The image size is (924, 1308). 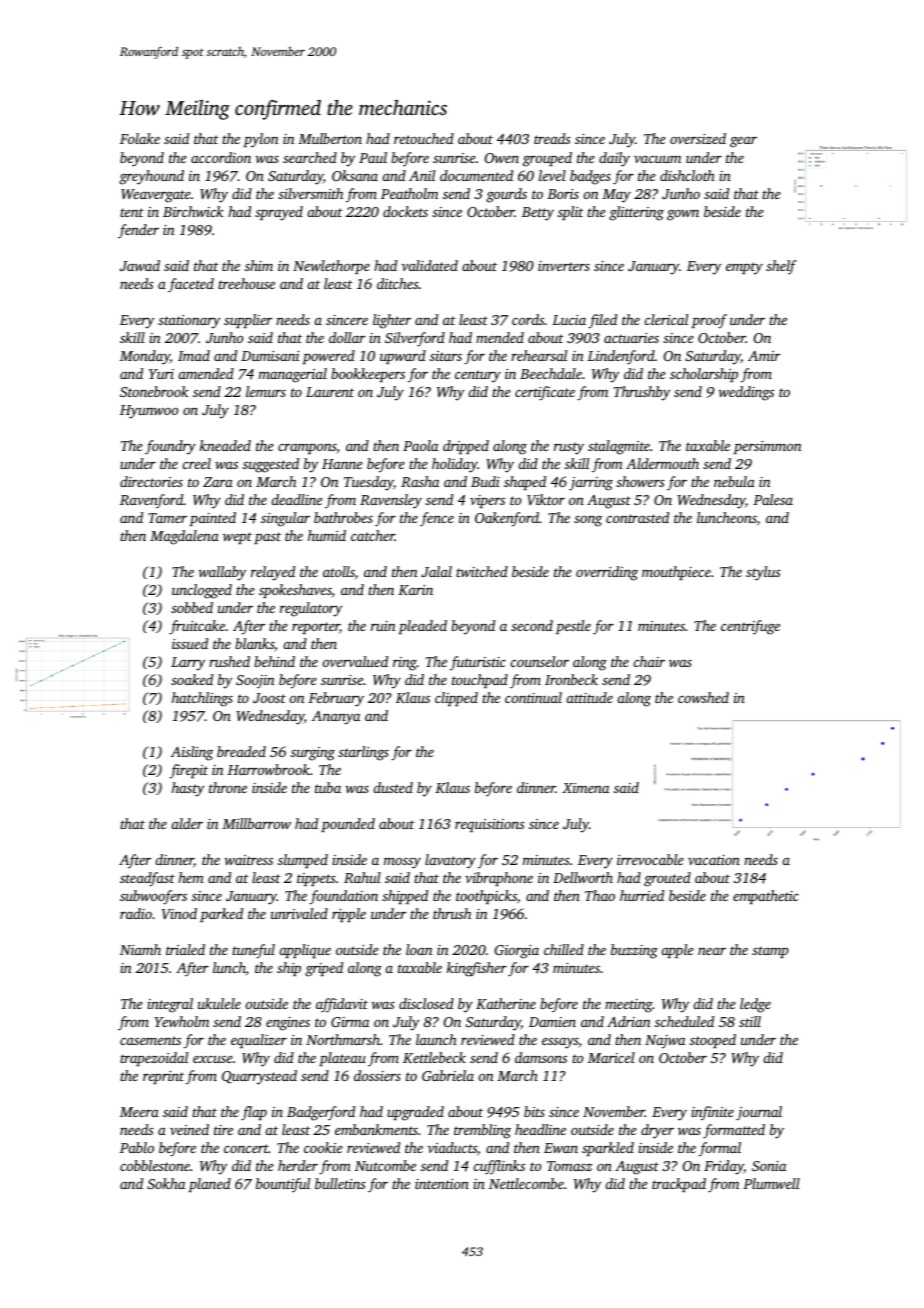 I want to click on Niamh, so click(x=140, y=949).
